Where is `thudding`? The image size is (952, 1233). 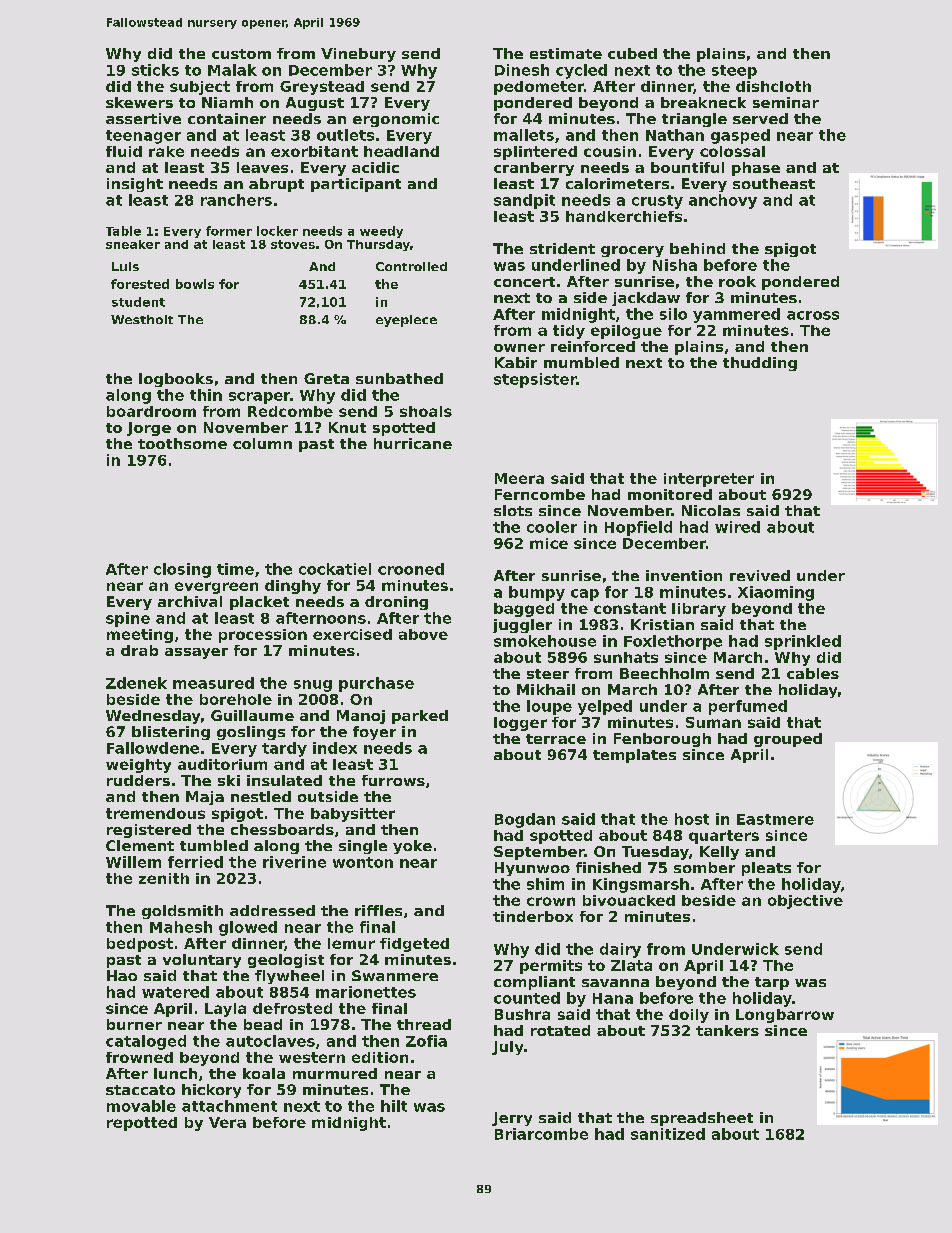
thudding is located at coordinates (760, 364).
